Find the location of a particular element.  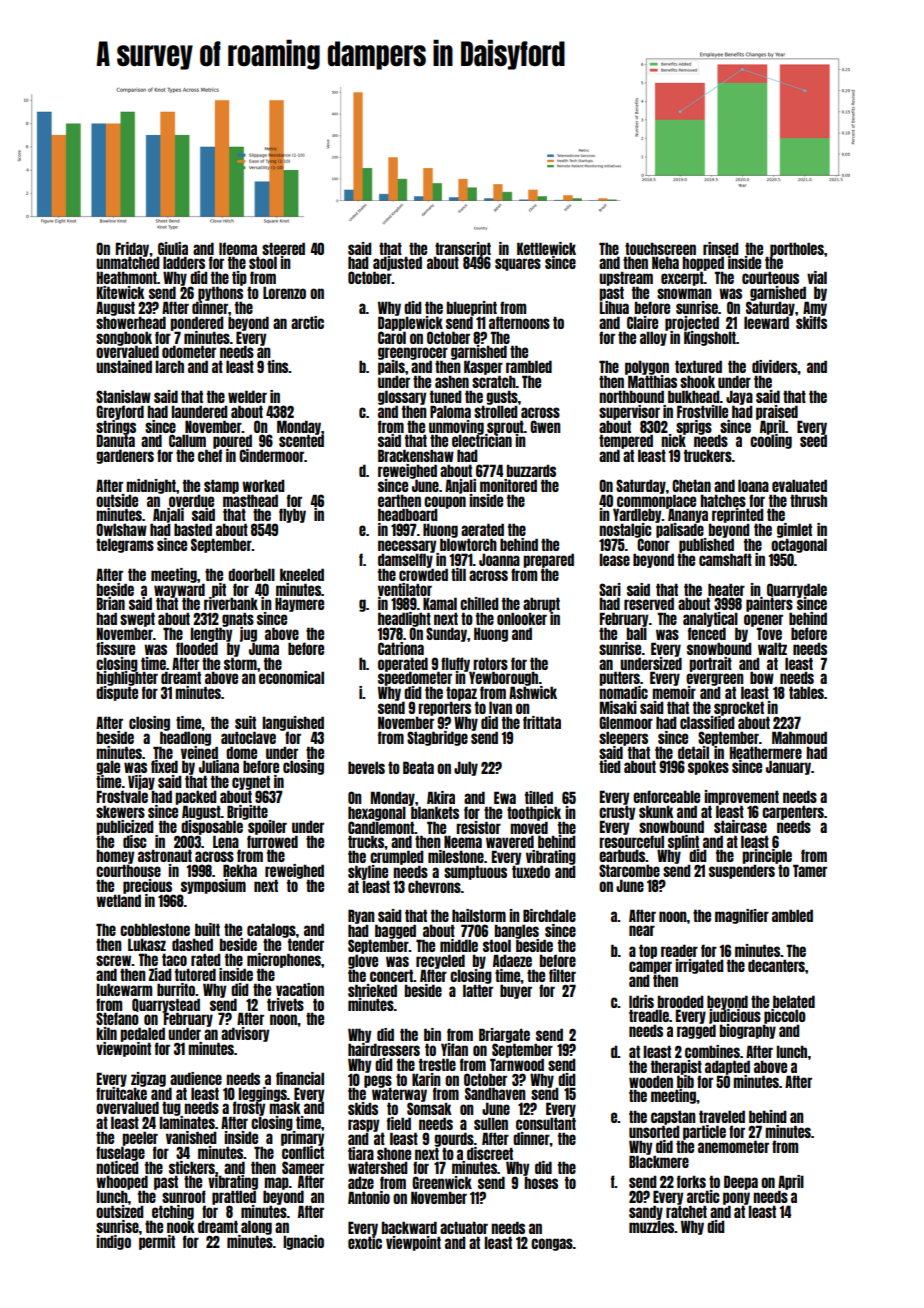

courteous is located at coordinates (770, 277).
